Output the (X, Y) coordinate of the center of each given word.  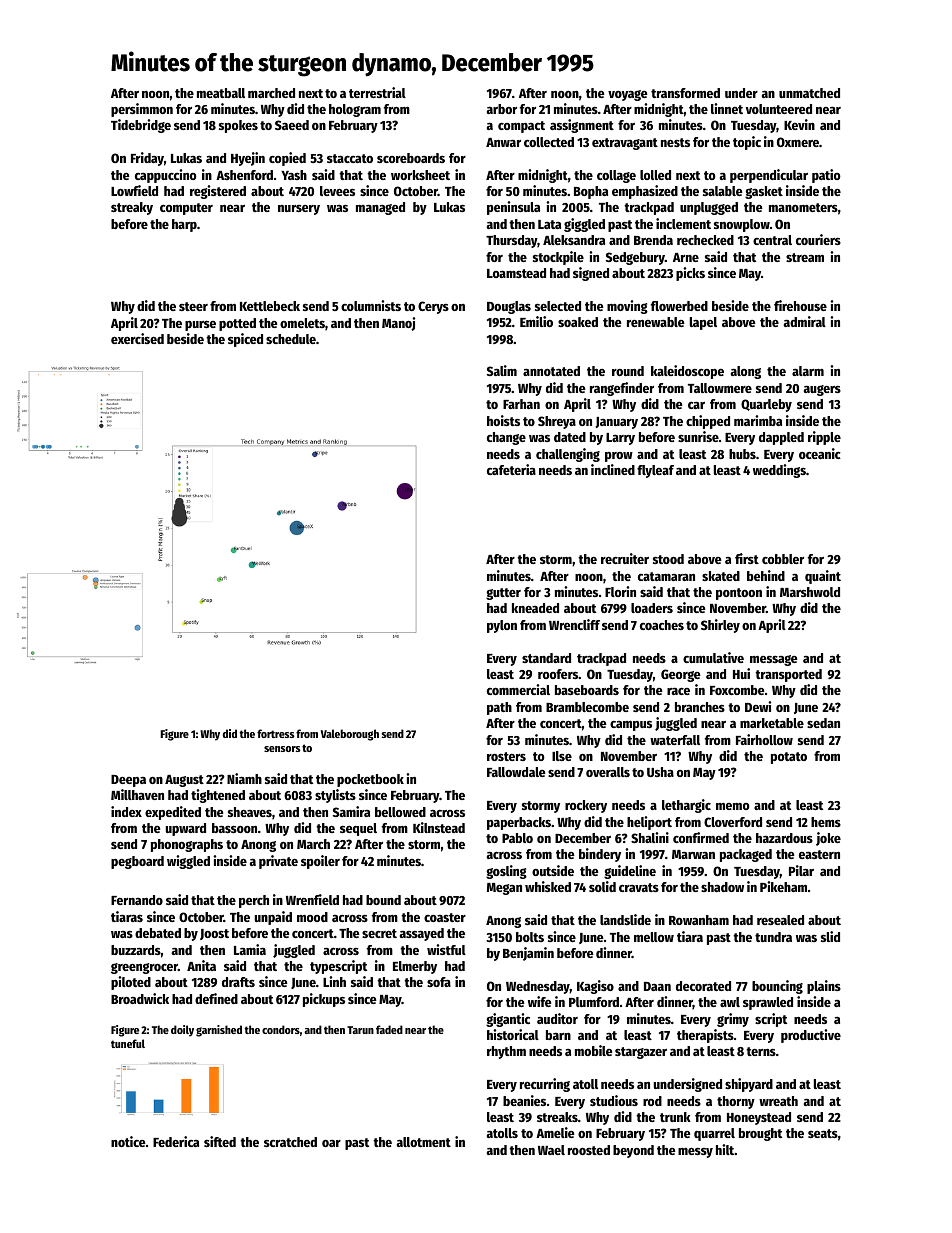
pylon (502, 626)
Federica (176, 1141)
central (772, 240)
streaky (132, 208)
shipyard (749, 1085)
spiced (245, 340)
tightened (218, 796)
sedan (823, 723)
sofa (439, 982)
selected (558, 306)
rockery (586, 806)
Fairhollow (764, 739)
